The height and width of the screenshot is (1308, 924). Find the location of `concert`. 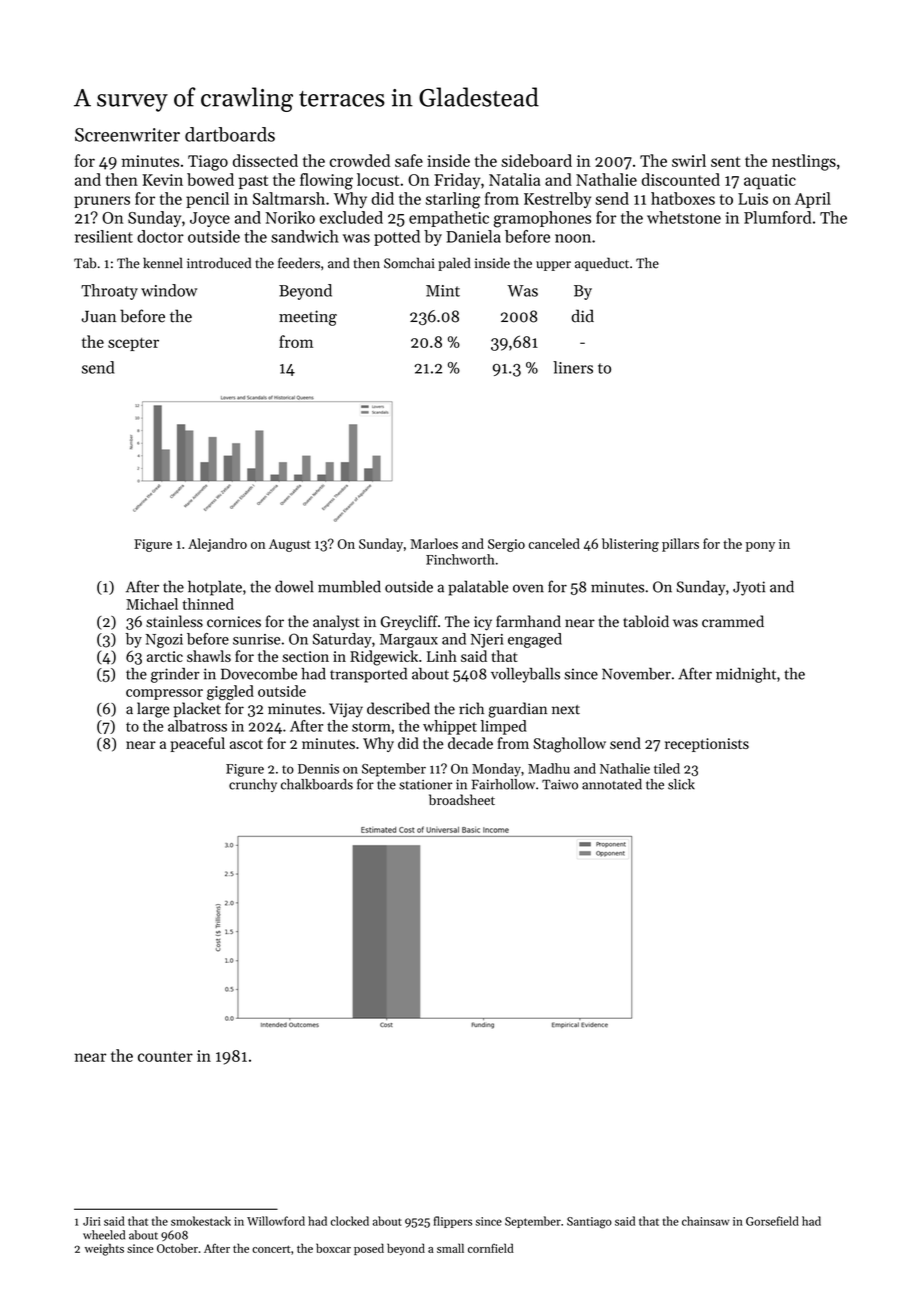

concert is located at coordinates (271, 1249).
